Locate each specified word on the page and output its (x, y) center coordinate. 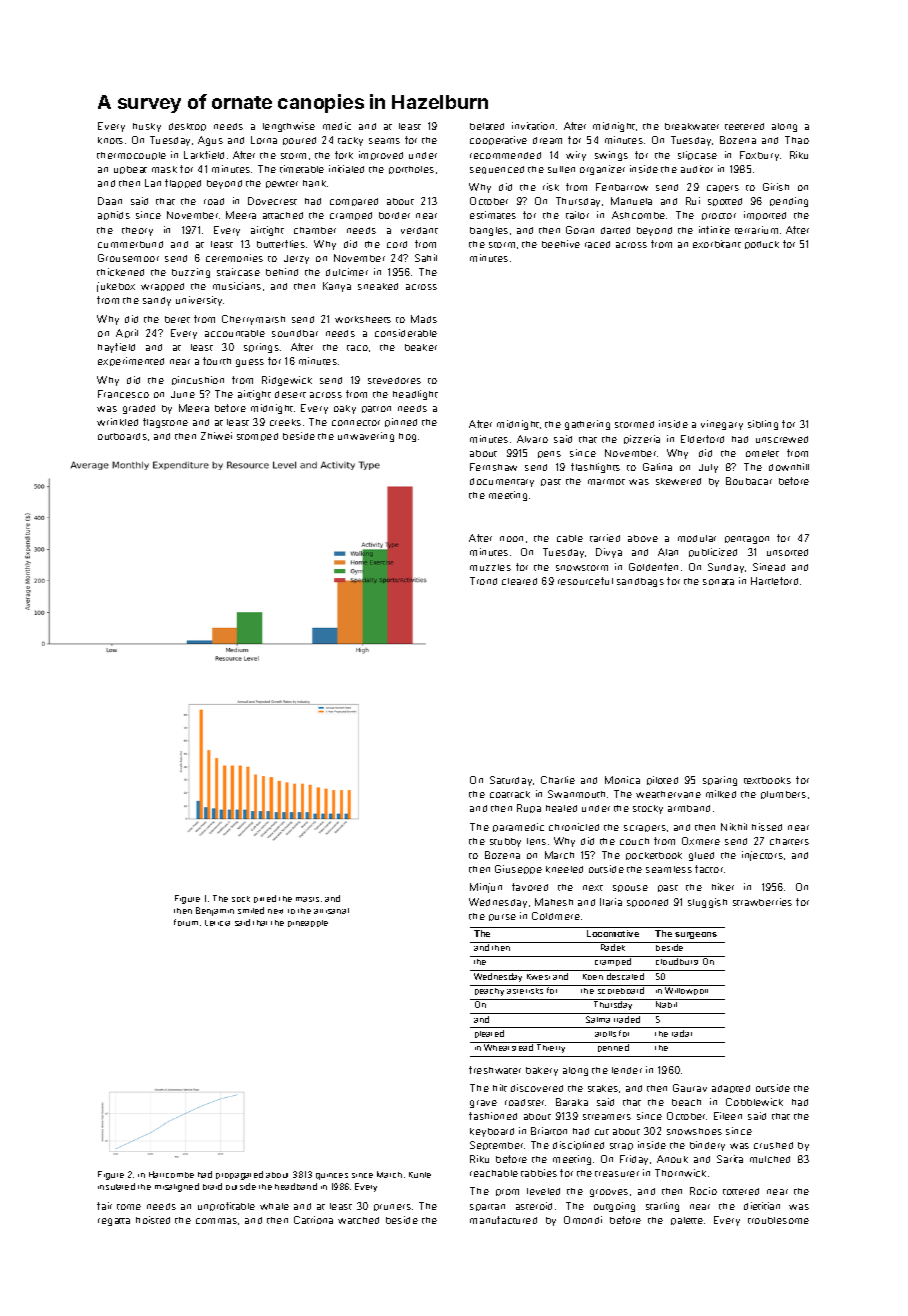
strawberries (762, 902)
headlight (415, 395)
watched (358, 1220)
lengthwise (289, 127)
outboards (122, 436)
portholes (411, 170)
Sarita (730, 1159)
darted (615, 230)
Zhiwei (216, 436)
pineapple (308, 923)
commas (216, 1221)
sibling (763, 425)
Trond (483, 581)
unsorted (787, 552)
